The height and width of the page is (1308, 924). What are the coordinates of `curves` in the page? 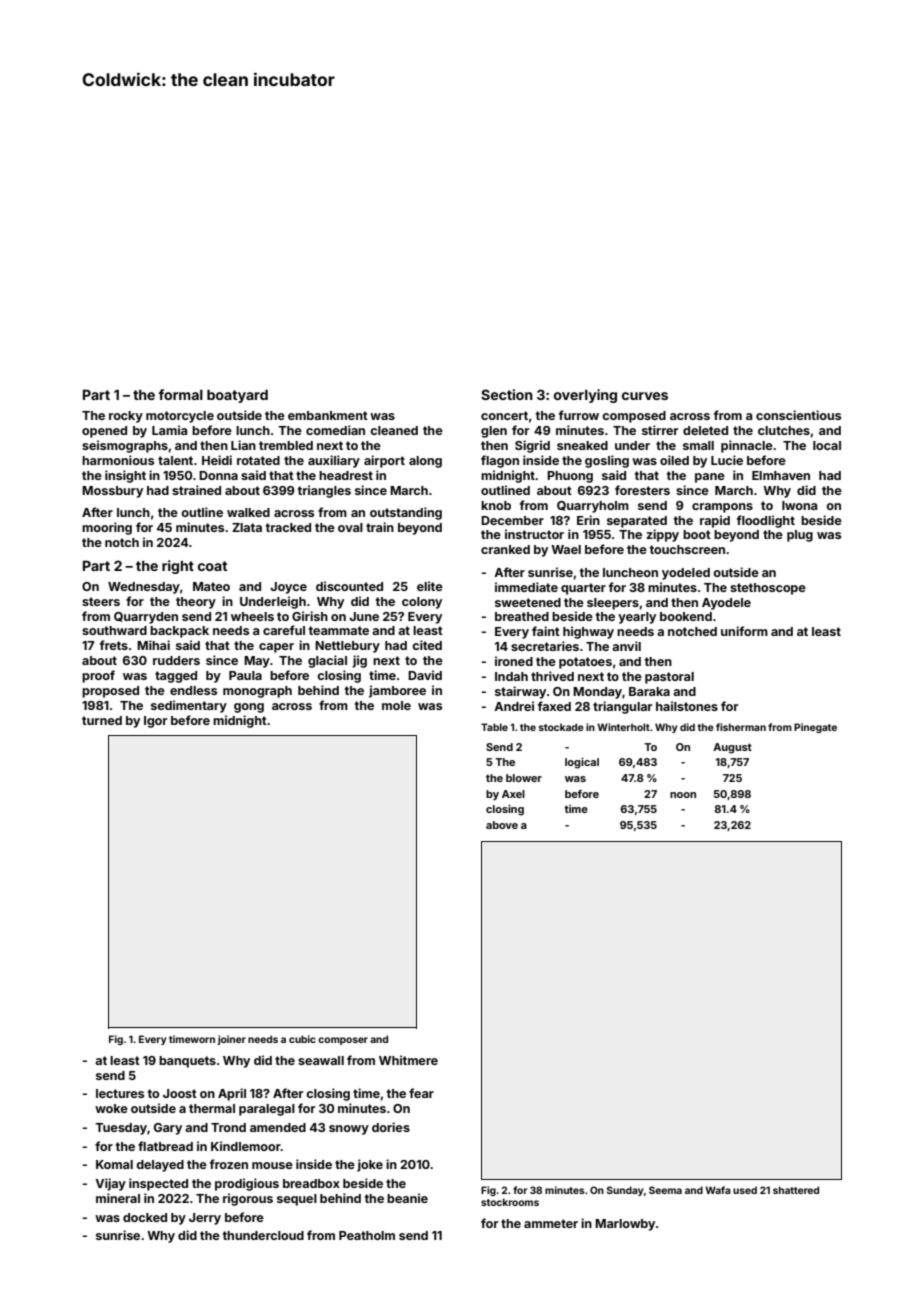 It's located at (645, 396).
